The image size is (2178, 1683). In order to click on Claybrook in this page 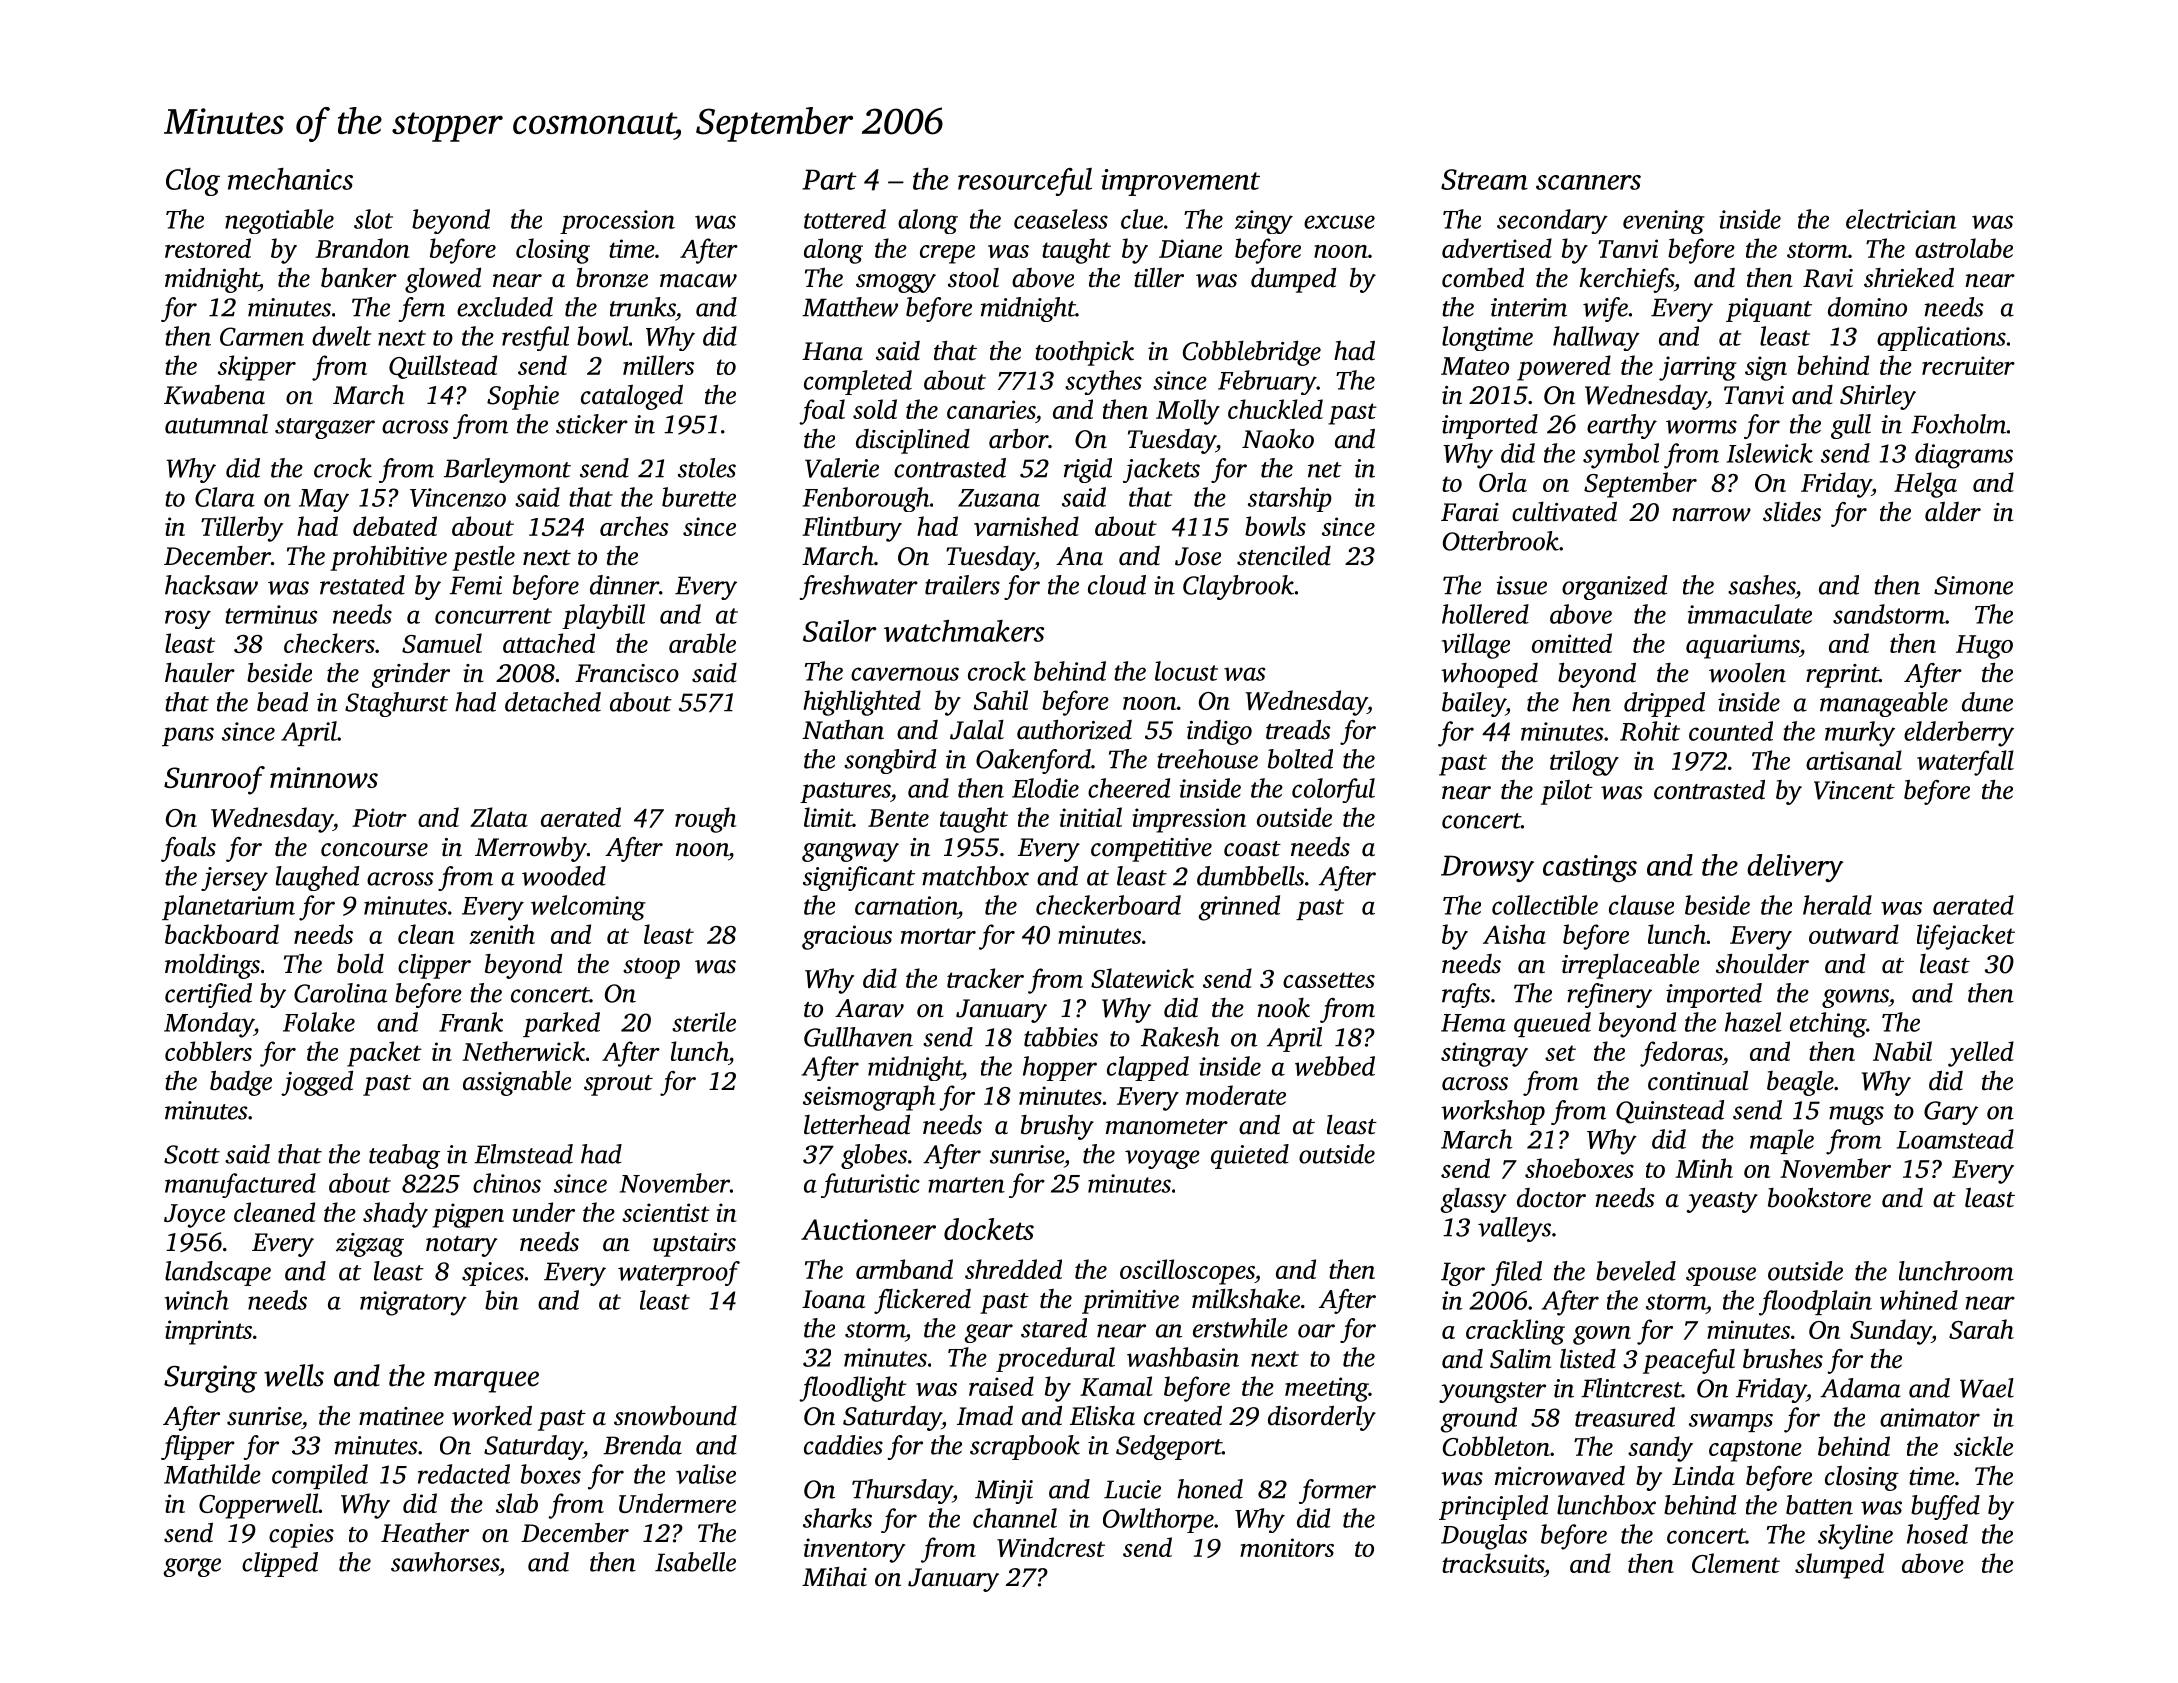, I will do `click(1238, 587)`.
